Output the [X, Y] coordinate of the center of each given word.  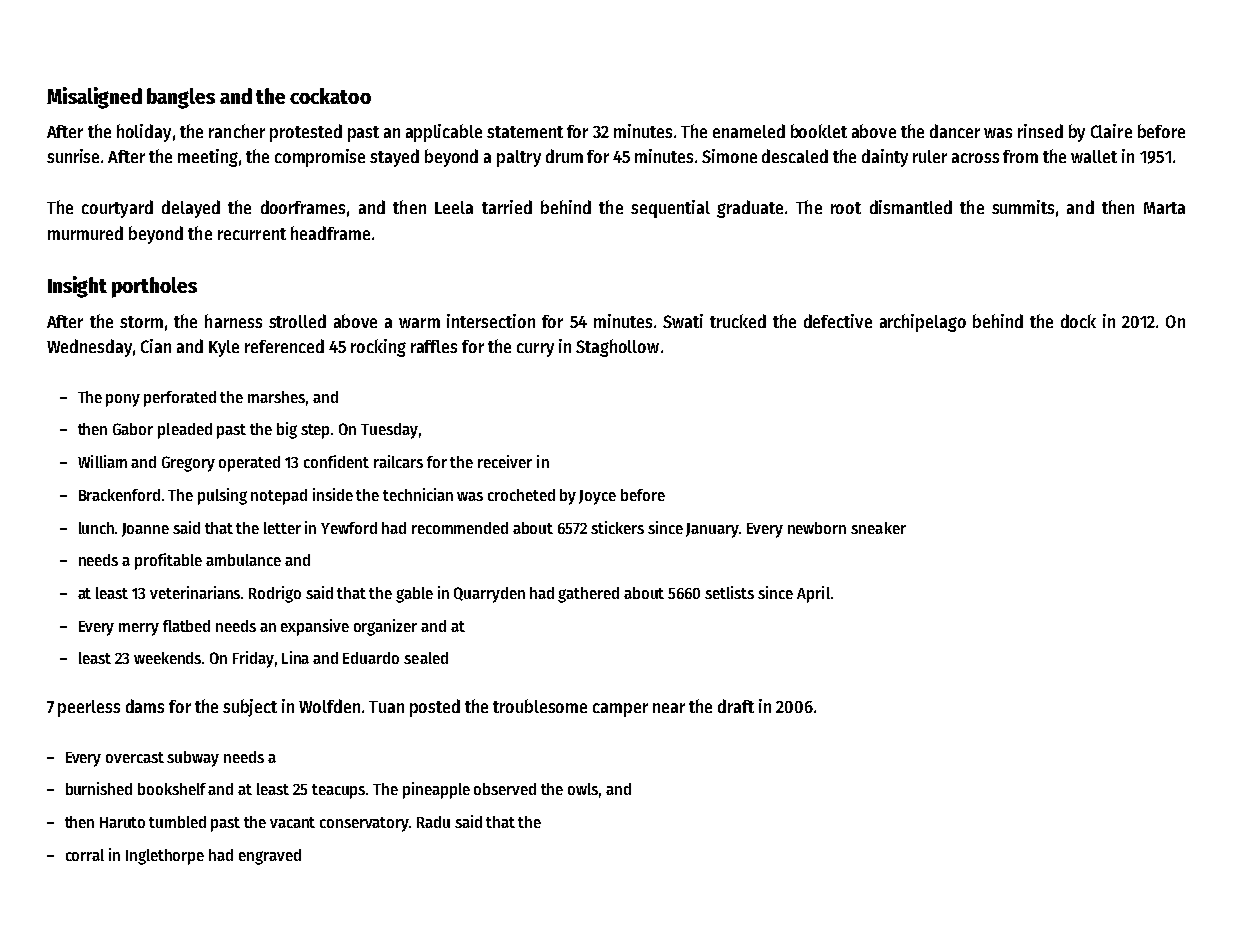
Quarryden [489, 595]
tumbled [177, 822]
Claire [1111, 131]
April [813, 594]
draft [736, 706]
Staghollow [617, 348]
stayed [394, 158]
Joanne [145, 530]
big [287, 430]
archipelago [923, 323]
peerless [89, 708]
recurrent [252, 234]
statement [525, 132]
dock [1078, 321]
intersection [491, 321]
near [669, 708]
